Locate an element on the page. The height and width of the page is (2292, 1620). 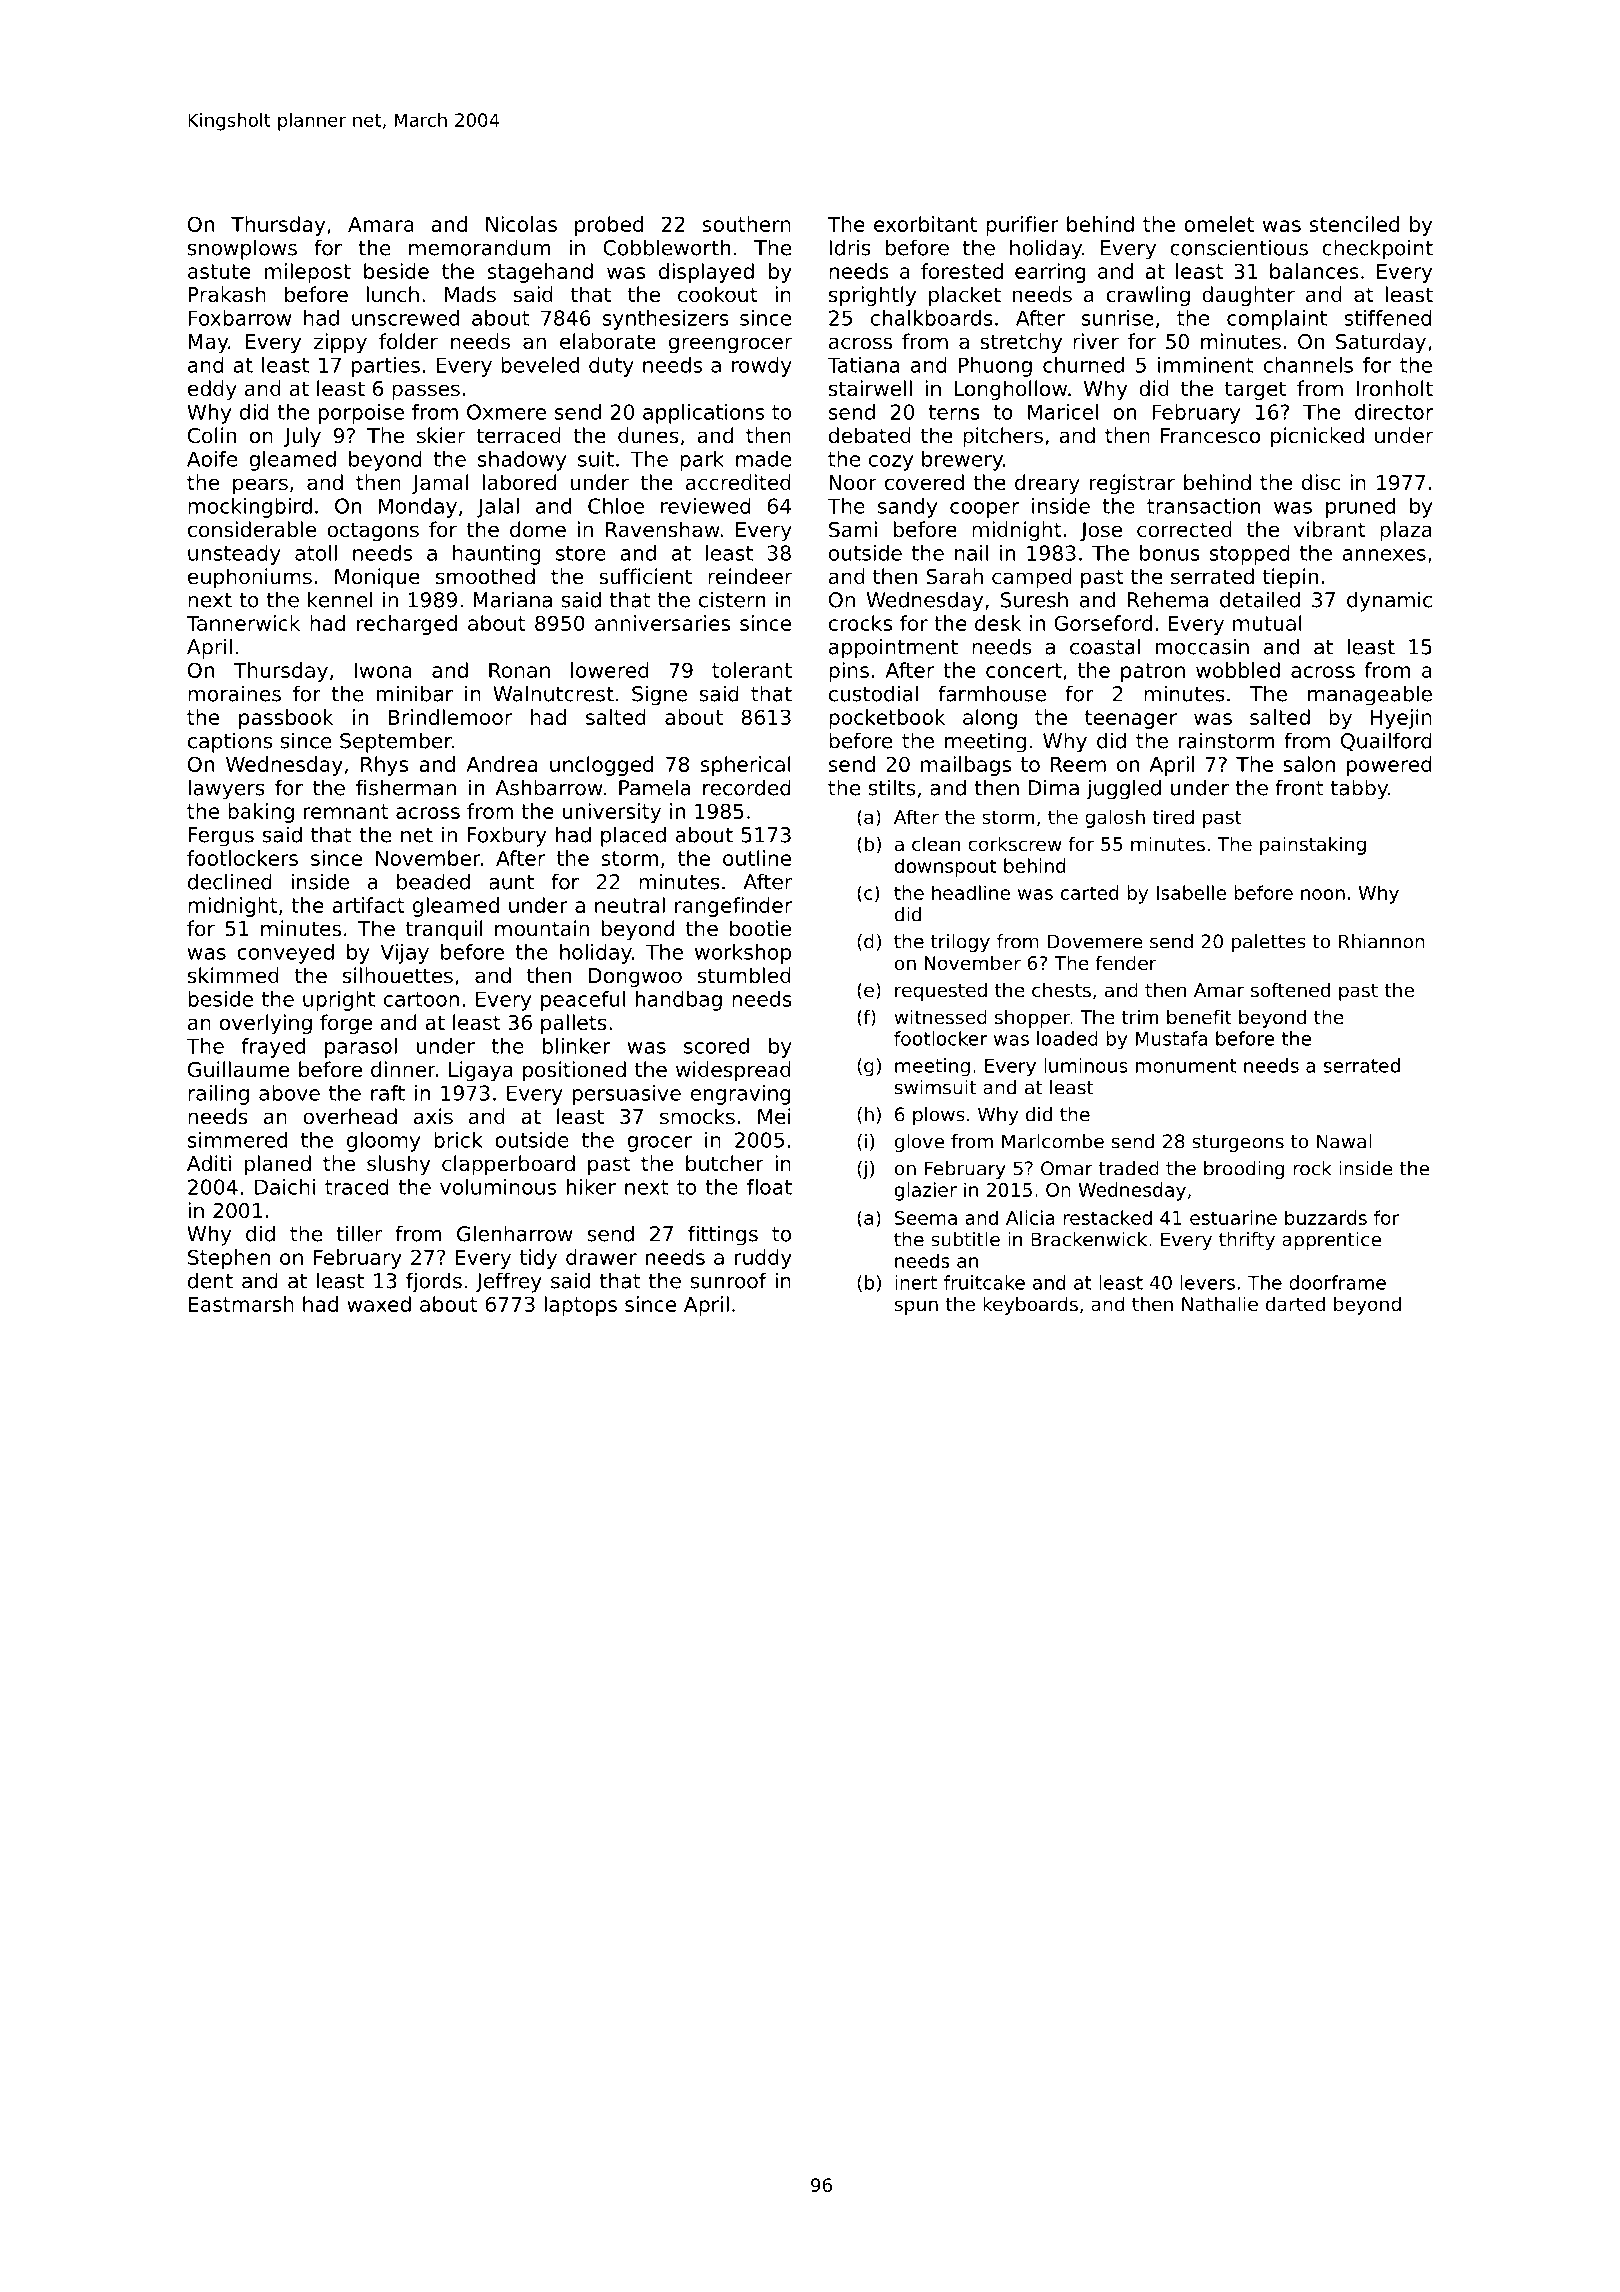
stenciled is located at coordinates (1354, 224).
